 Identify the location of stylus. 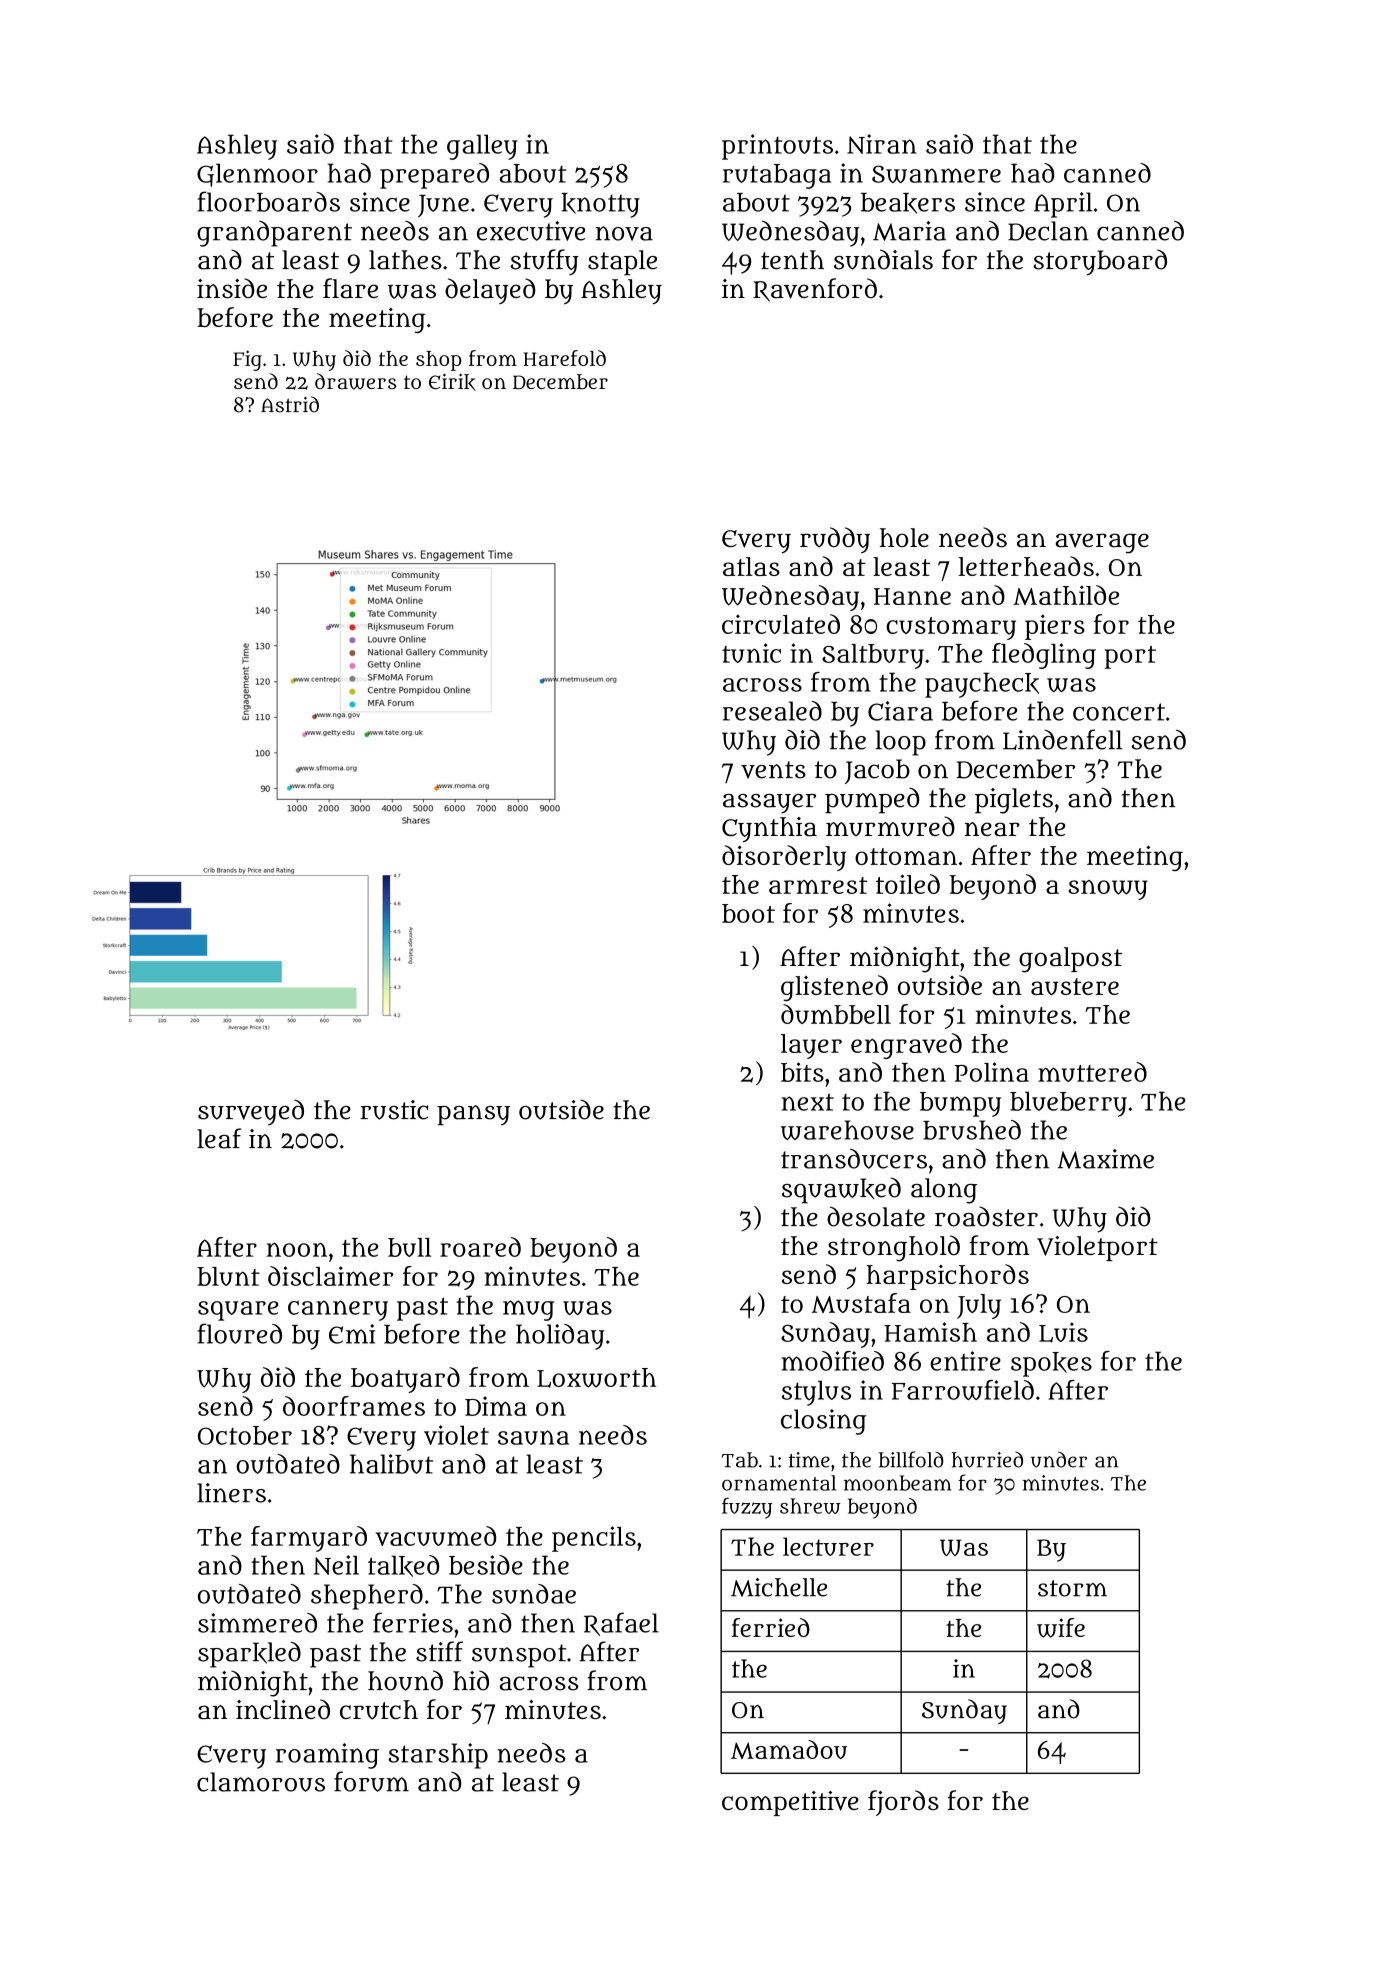
(816, 1393).
